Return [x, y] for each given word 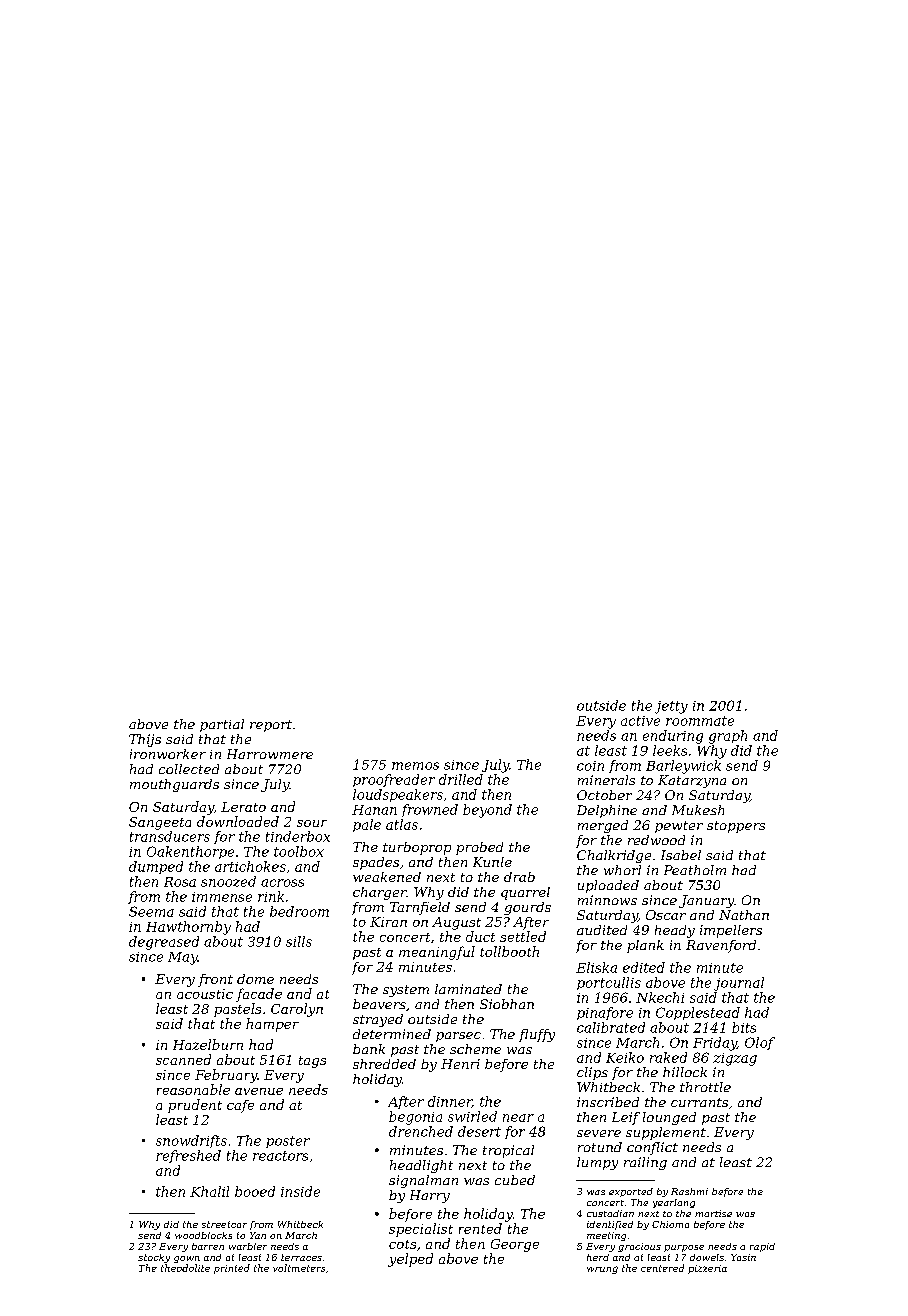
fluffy [537, 1035]
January [706, 901]
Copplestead [698, 1013]
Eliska [596, 967]
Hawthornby [188, 928]
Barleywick [683, 767]
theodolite [185, 1268]
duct [480, 936]
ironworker [168, 754]
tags [312, 1062]
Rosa [180, 882]
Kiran [388, 922]
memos [415, 766]
